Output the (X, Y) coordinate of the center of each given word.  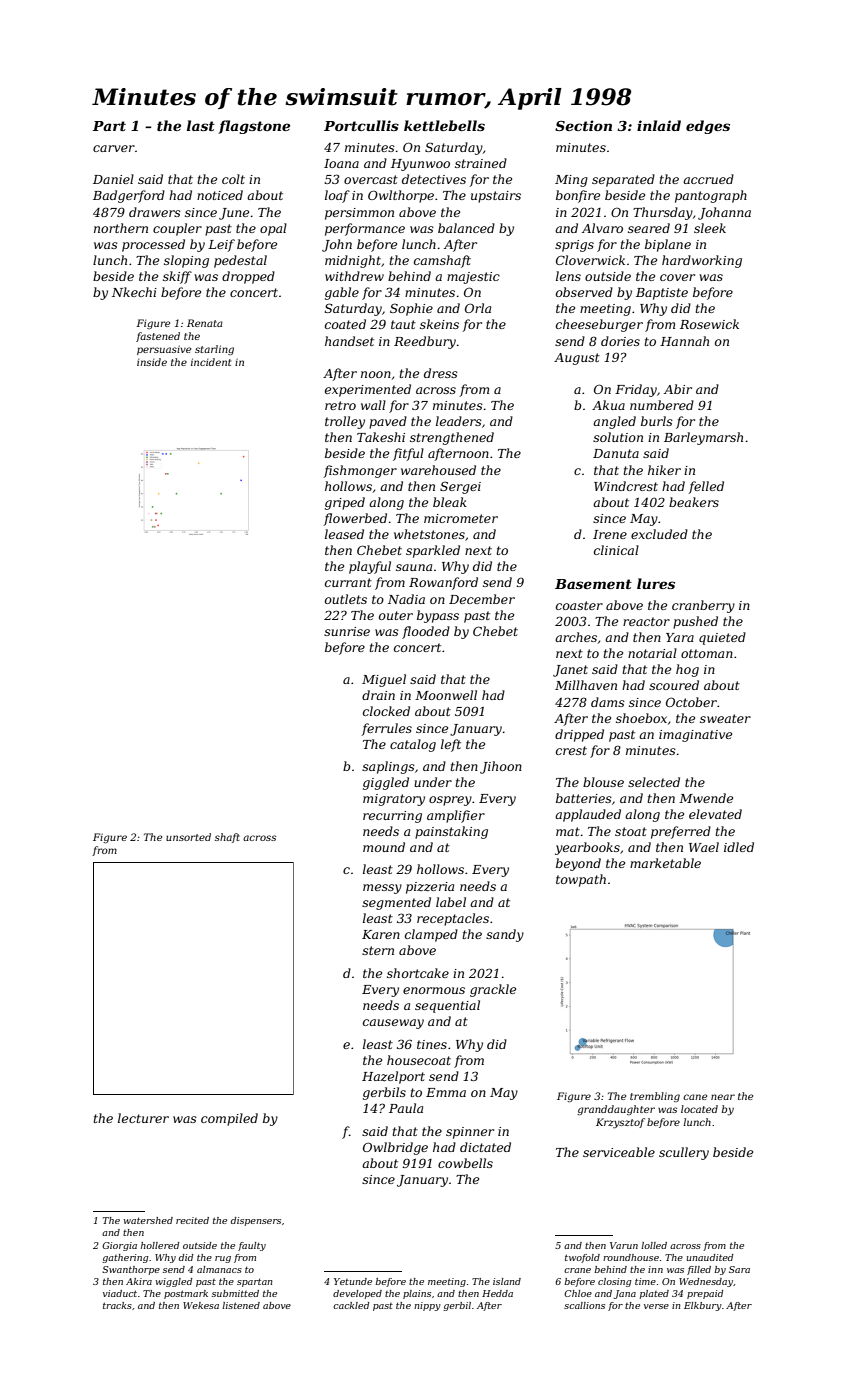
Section (583, 125)
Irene (610, 534)
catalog (413, 745)
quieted (722, 638)
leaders (459, 421)
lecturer (143, 1118)
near (723, 1097)
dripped (579, 735)
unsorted (188, 837)
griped (345, 503)
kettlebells (444, 125)
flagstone (254, 127)
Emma (446, 1092)
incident (211, 362)
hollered (160, 1245)
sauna (414, 567)
